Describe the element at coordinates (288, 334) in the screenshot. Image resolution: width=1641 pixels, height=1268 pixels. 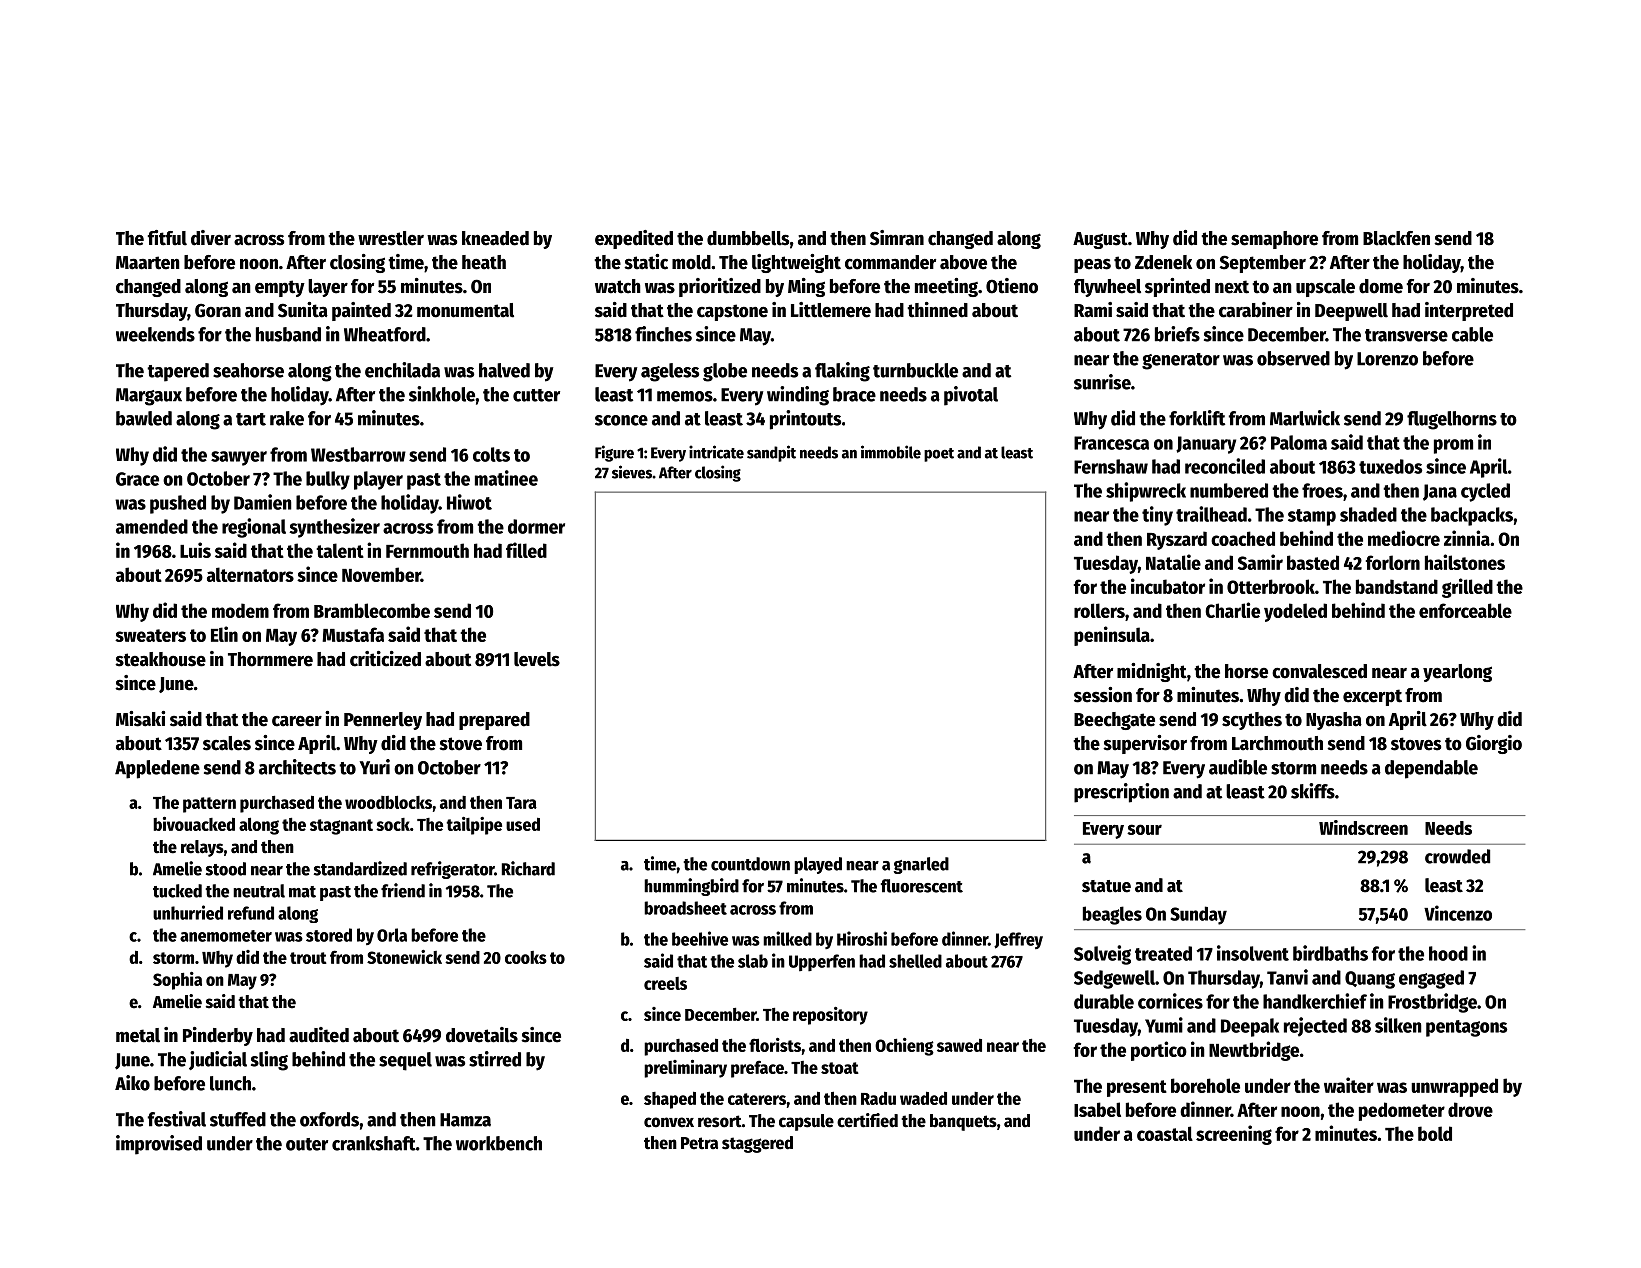
I see `husband` at that location.
